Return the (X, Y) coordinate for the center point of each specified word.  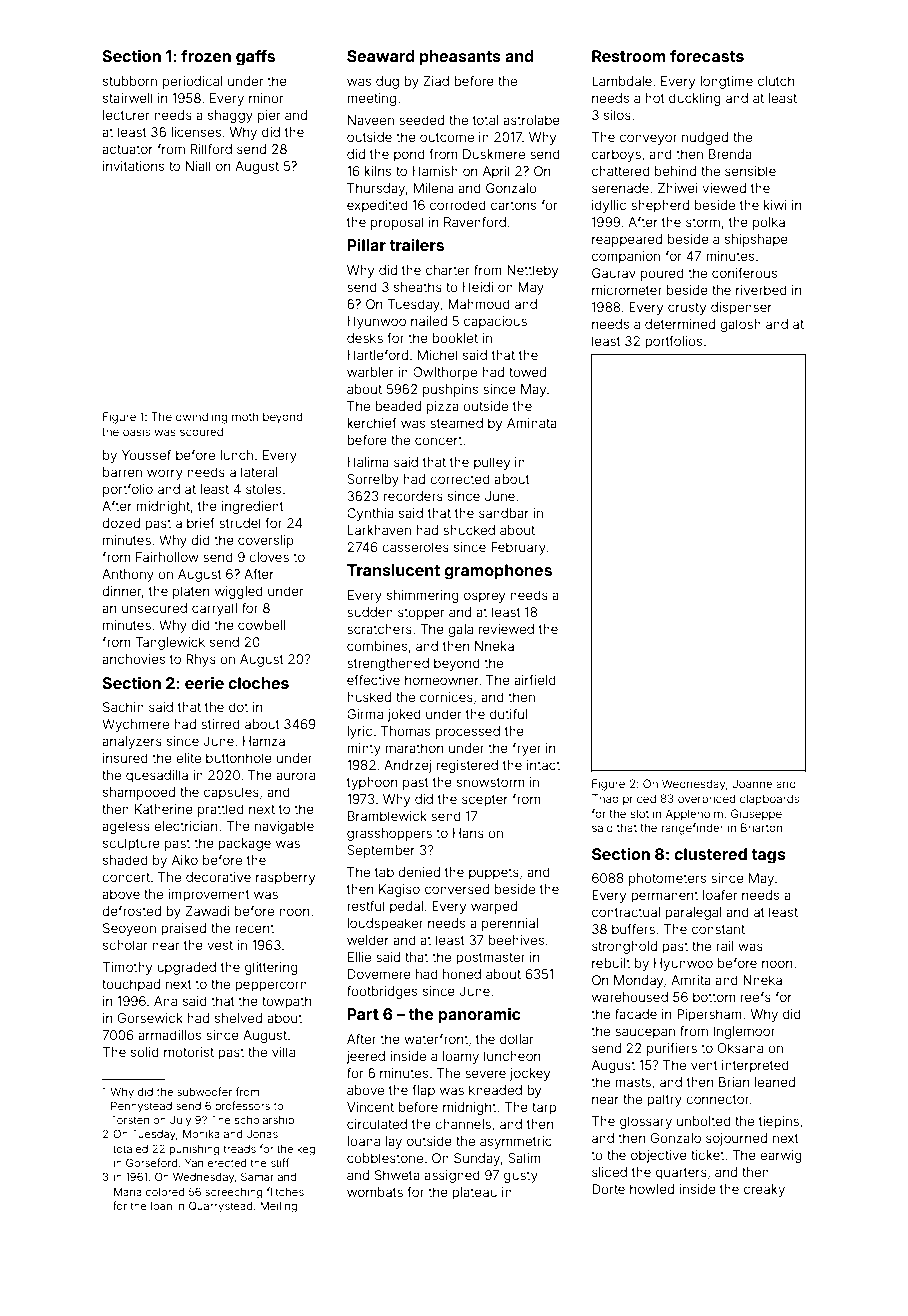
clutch (776, 81)
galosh (740, 325)
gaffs (255, 58)
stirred (220, 724)
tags (768, 856)
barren (122, 472)
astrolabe (531, 120)
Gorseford (152, 1162)
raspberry (285, 878)
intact (543, 765)
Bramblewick (387, 816)
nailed (429, 321)
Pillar (366, 245)
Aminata (532, 423)
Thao (605, 798)
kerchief (372, 423)
